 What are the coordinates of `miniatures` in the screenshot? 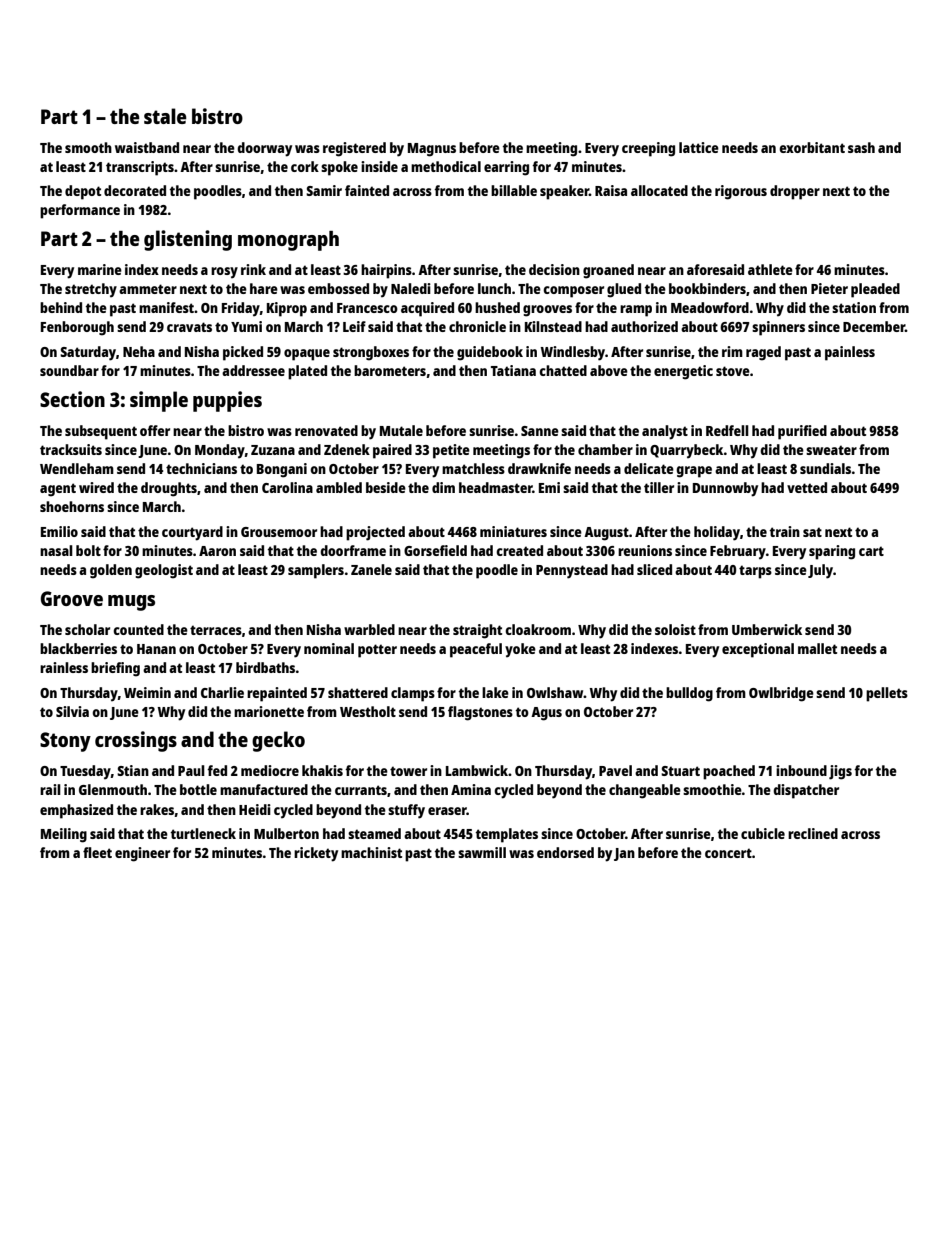 It's located at (513, 531).
